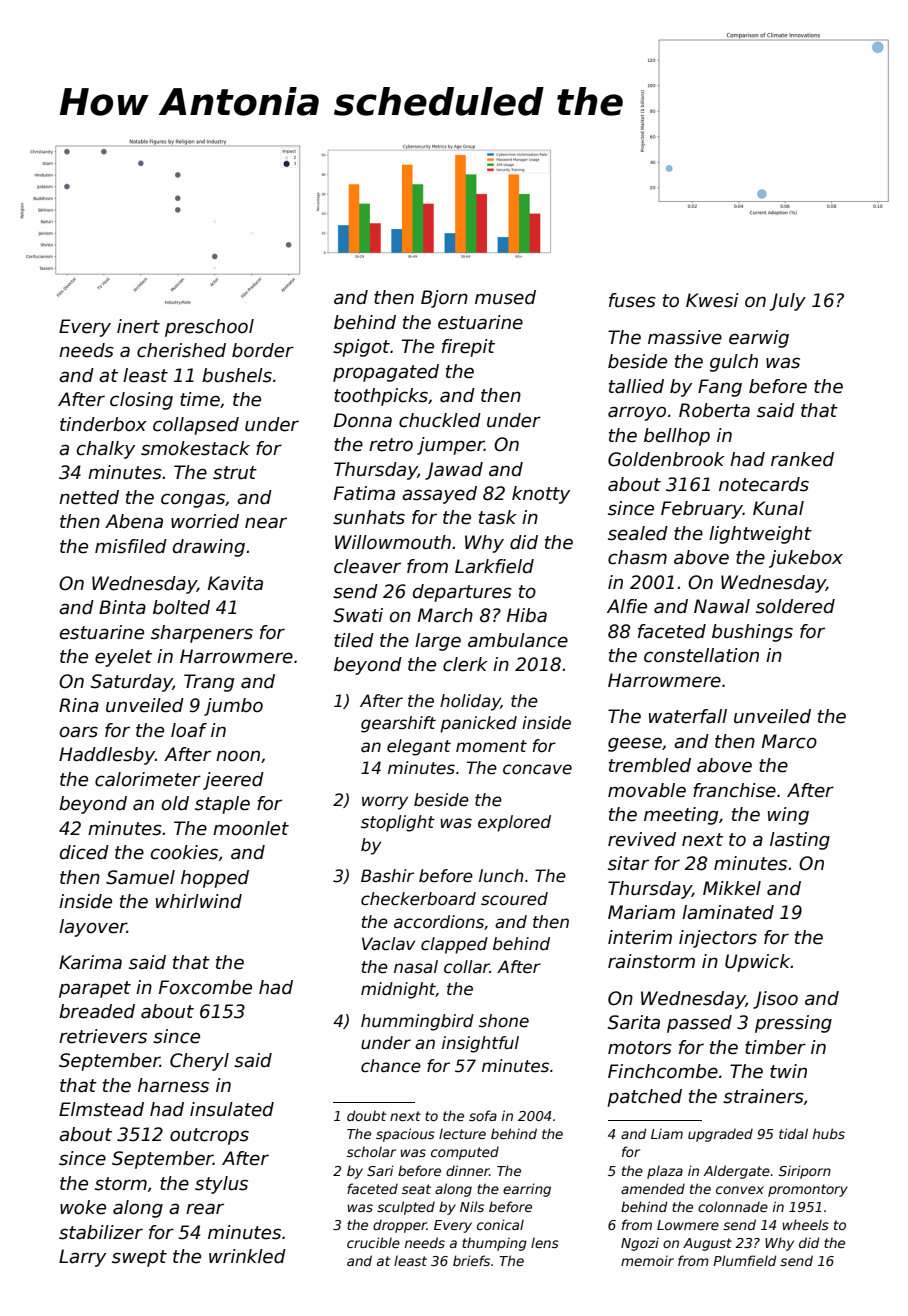 The width and height of the page is (908, 1316). What do you see at coordinates (802, 459) in the page?
I see `ranked` at bounding box center [802, 459].
